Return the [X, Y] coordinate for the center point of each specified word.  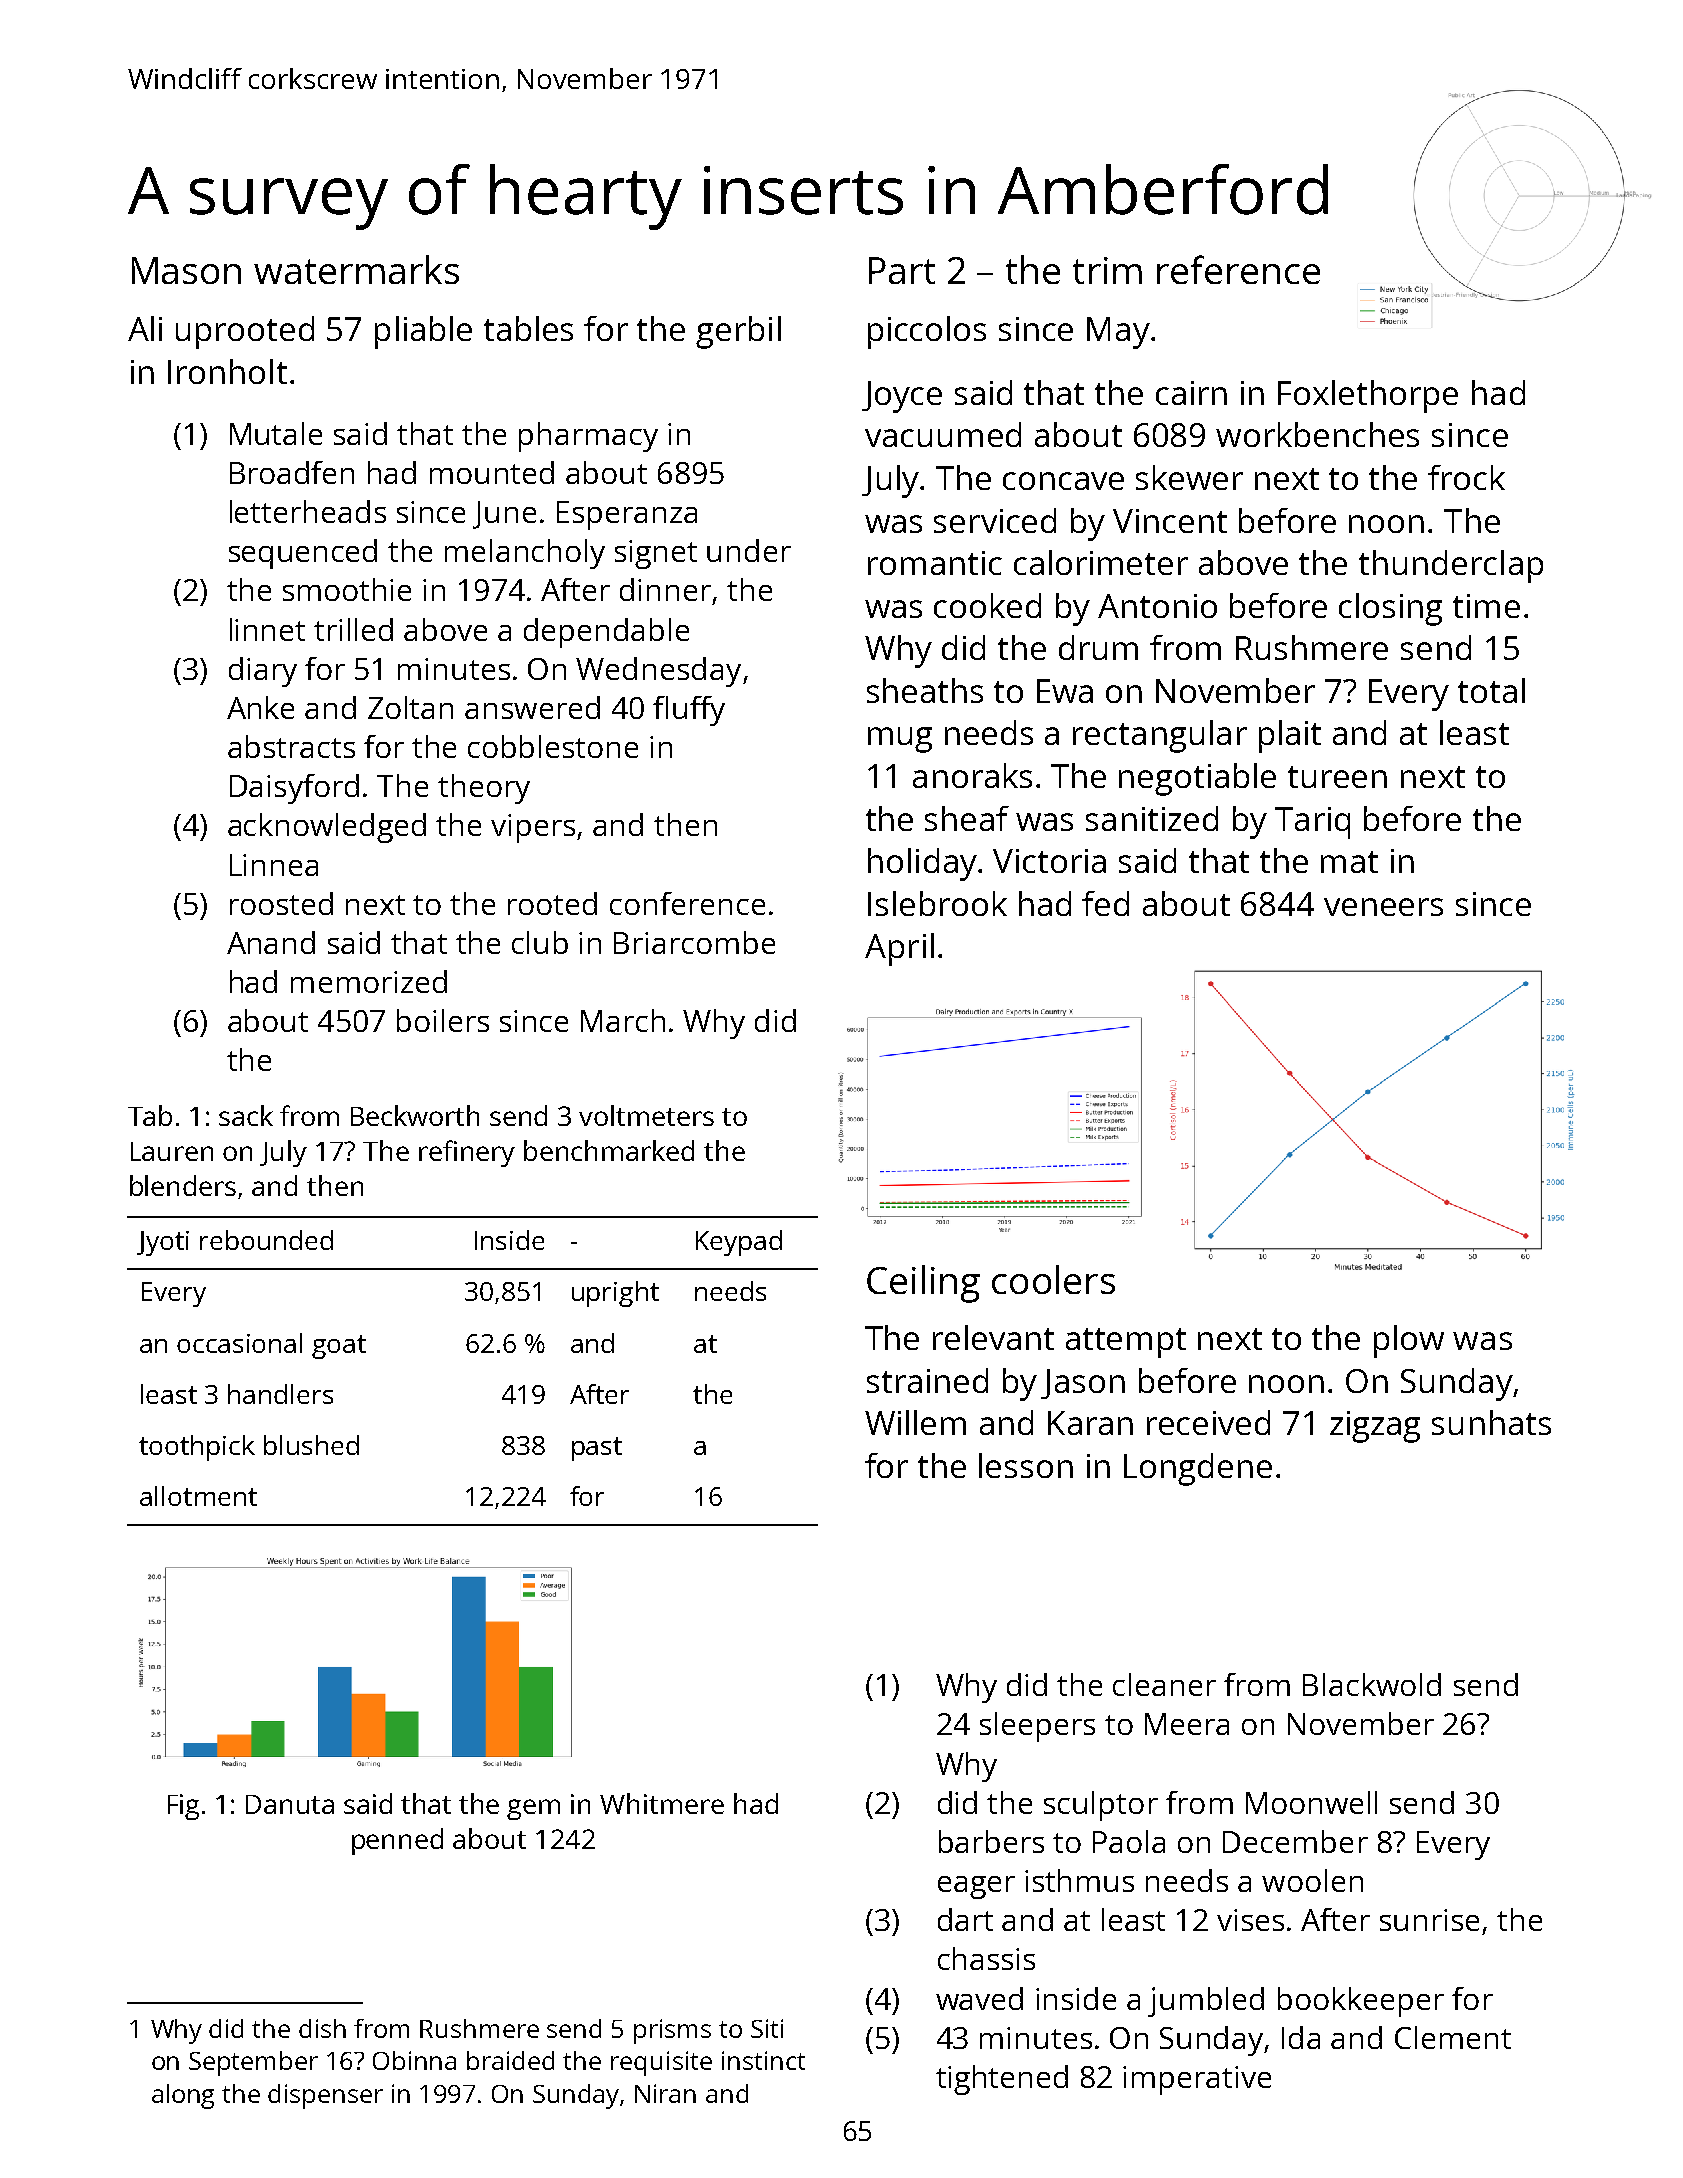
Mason [186, 270]
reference [1238, 269]
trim [1107, 270]
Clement [1453, 2037]
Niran [665, 2093]
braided [510, 2060]
